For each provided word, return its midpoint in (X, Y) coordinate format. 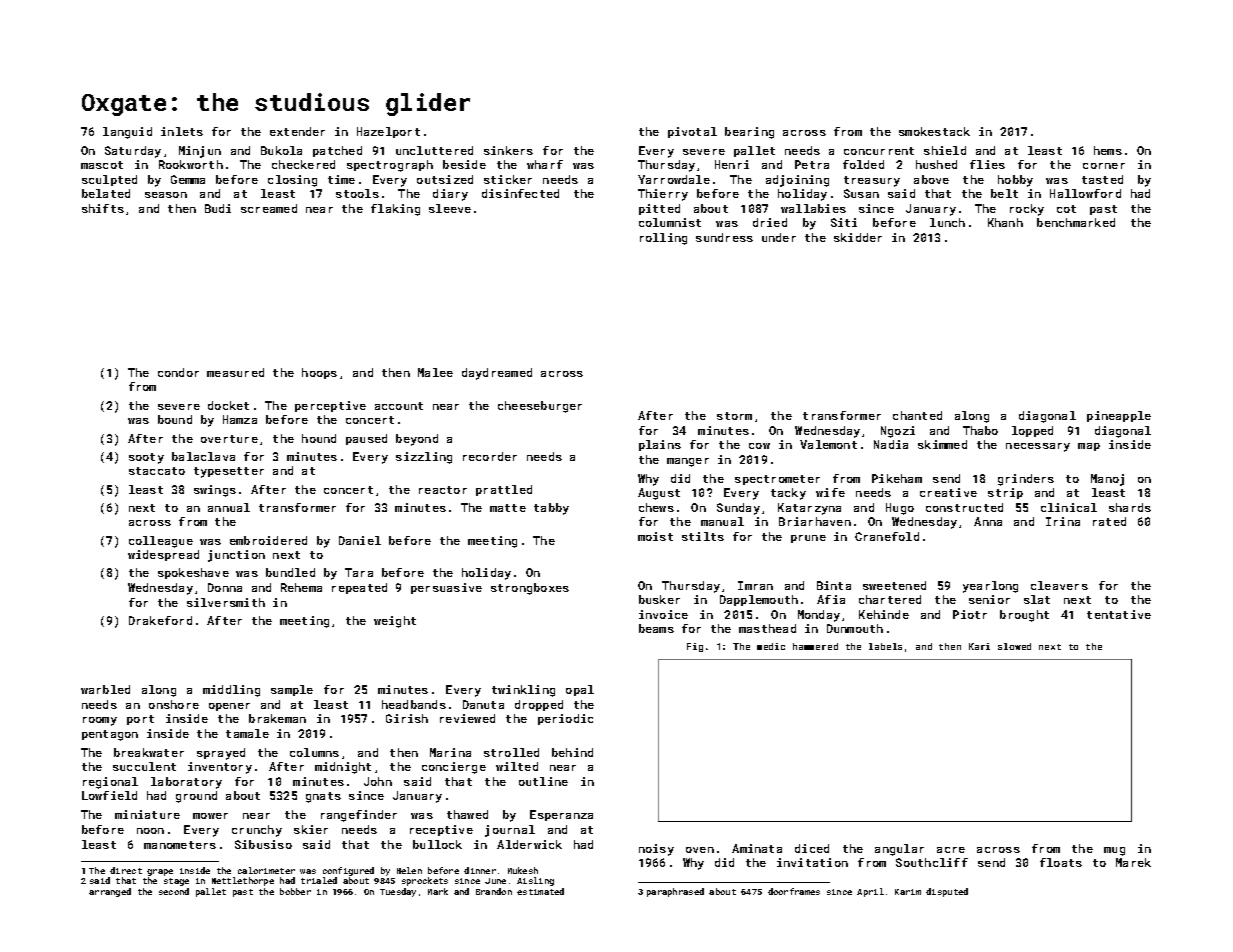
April (870, 892)
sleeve (450, 208)
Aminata (757, 848)
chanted (917, 415)
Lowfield (109, 795)
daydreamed (497, 374)
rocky (1027, 210)
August (659, 494)
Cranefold (887, 536)
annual (229, 507)
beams (656, 628)
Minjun (200, 152)
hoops (319, 373)
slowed (1014, 646)
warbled (105, 689)
